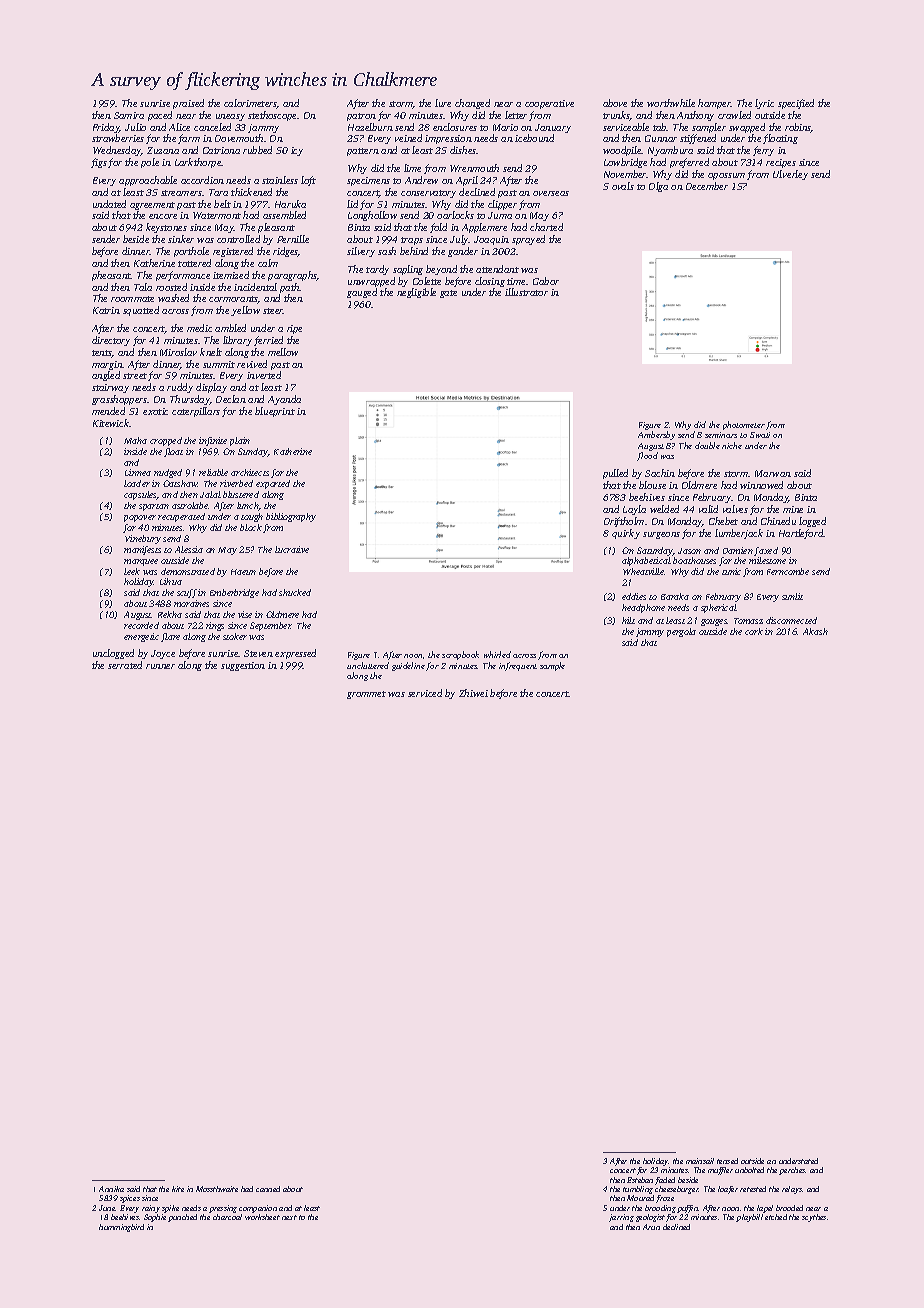 This screenshot has width=924, height=1308. I want to click on Annika, so click(111, 1189).
